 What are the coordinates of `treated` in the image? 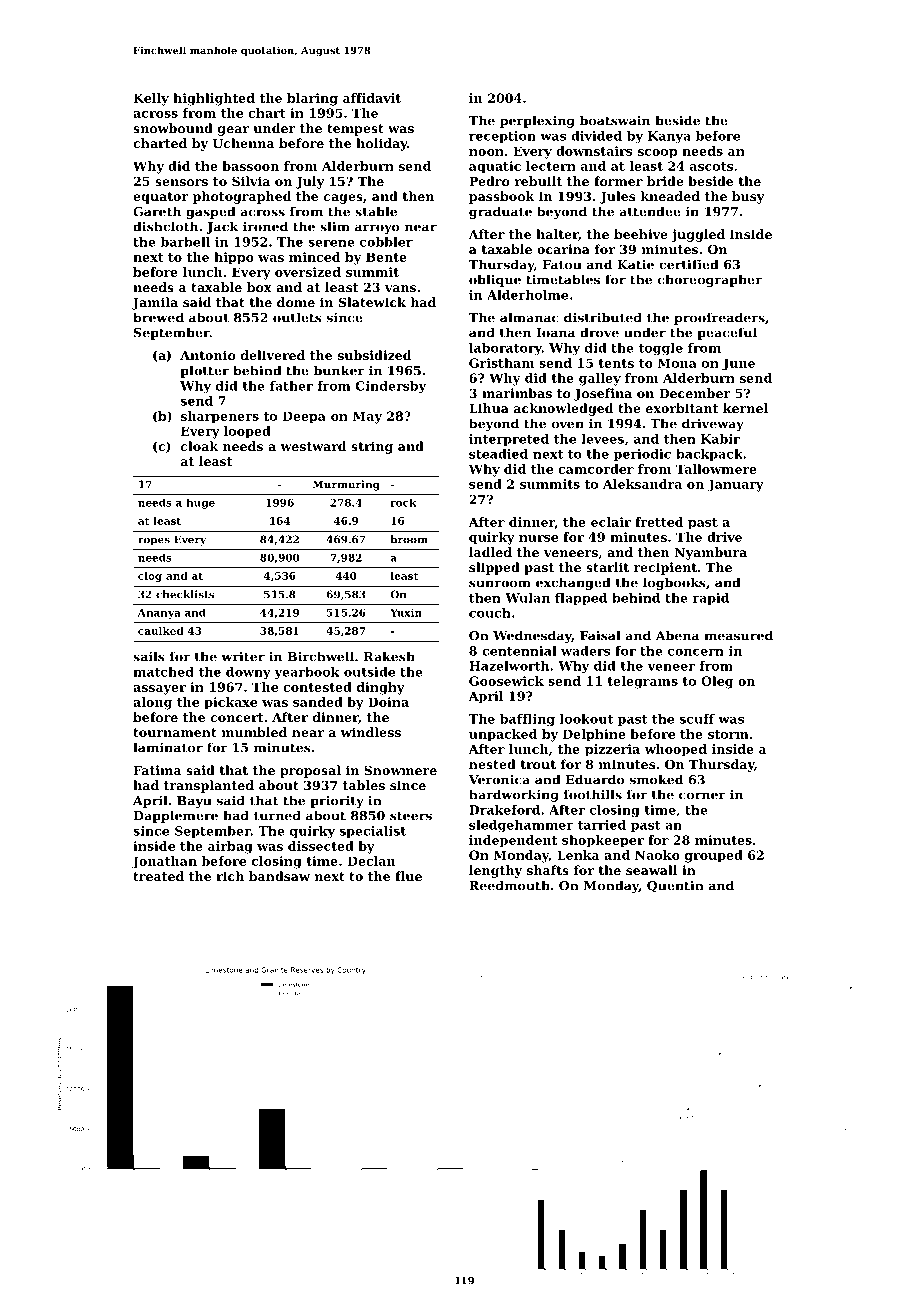 It's located at (158, 876).
